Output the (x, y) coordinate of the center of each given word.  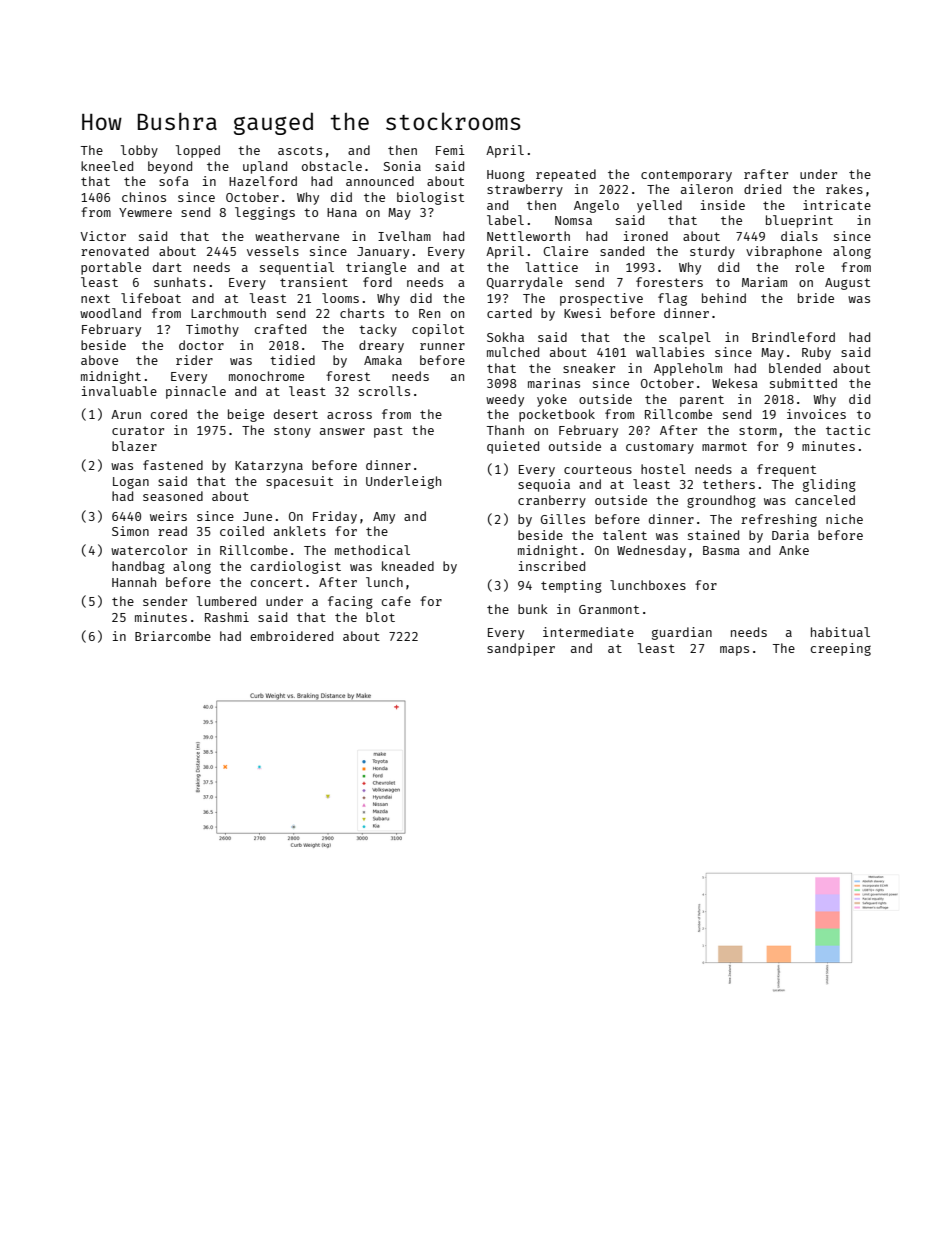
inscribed (552, 566)
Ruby (816, 353)
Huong (506, 176)
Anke (794, 550)
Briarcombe (173, 636)
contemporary (686, 176)
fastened (173, 465)
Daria (790, 535)
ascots (300, 150)
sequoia (544, 485)
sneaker (589, 368)
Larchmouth (228, 313)
